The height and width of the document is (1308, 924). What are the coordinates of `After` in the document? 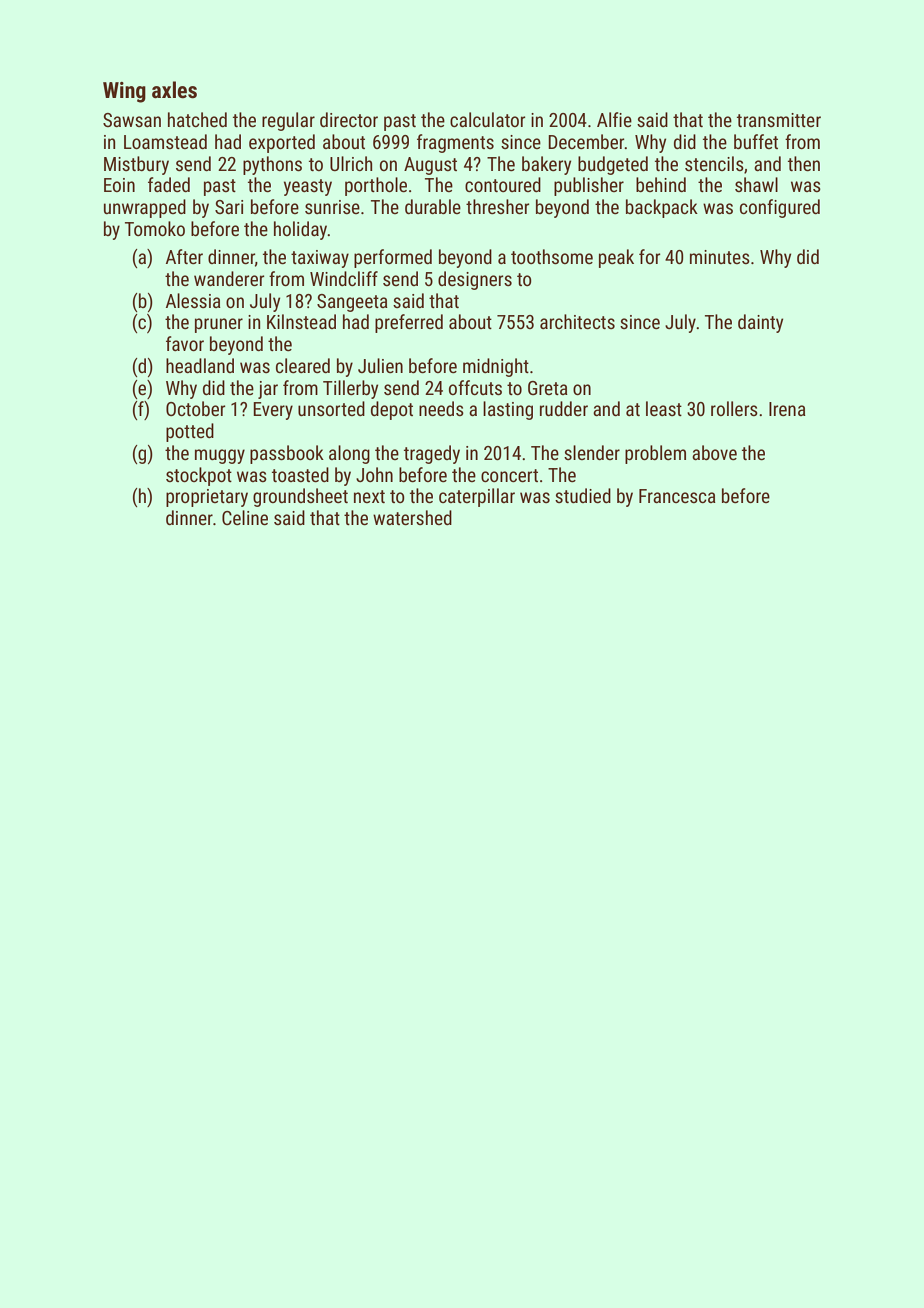 It's located at (184, 256).
